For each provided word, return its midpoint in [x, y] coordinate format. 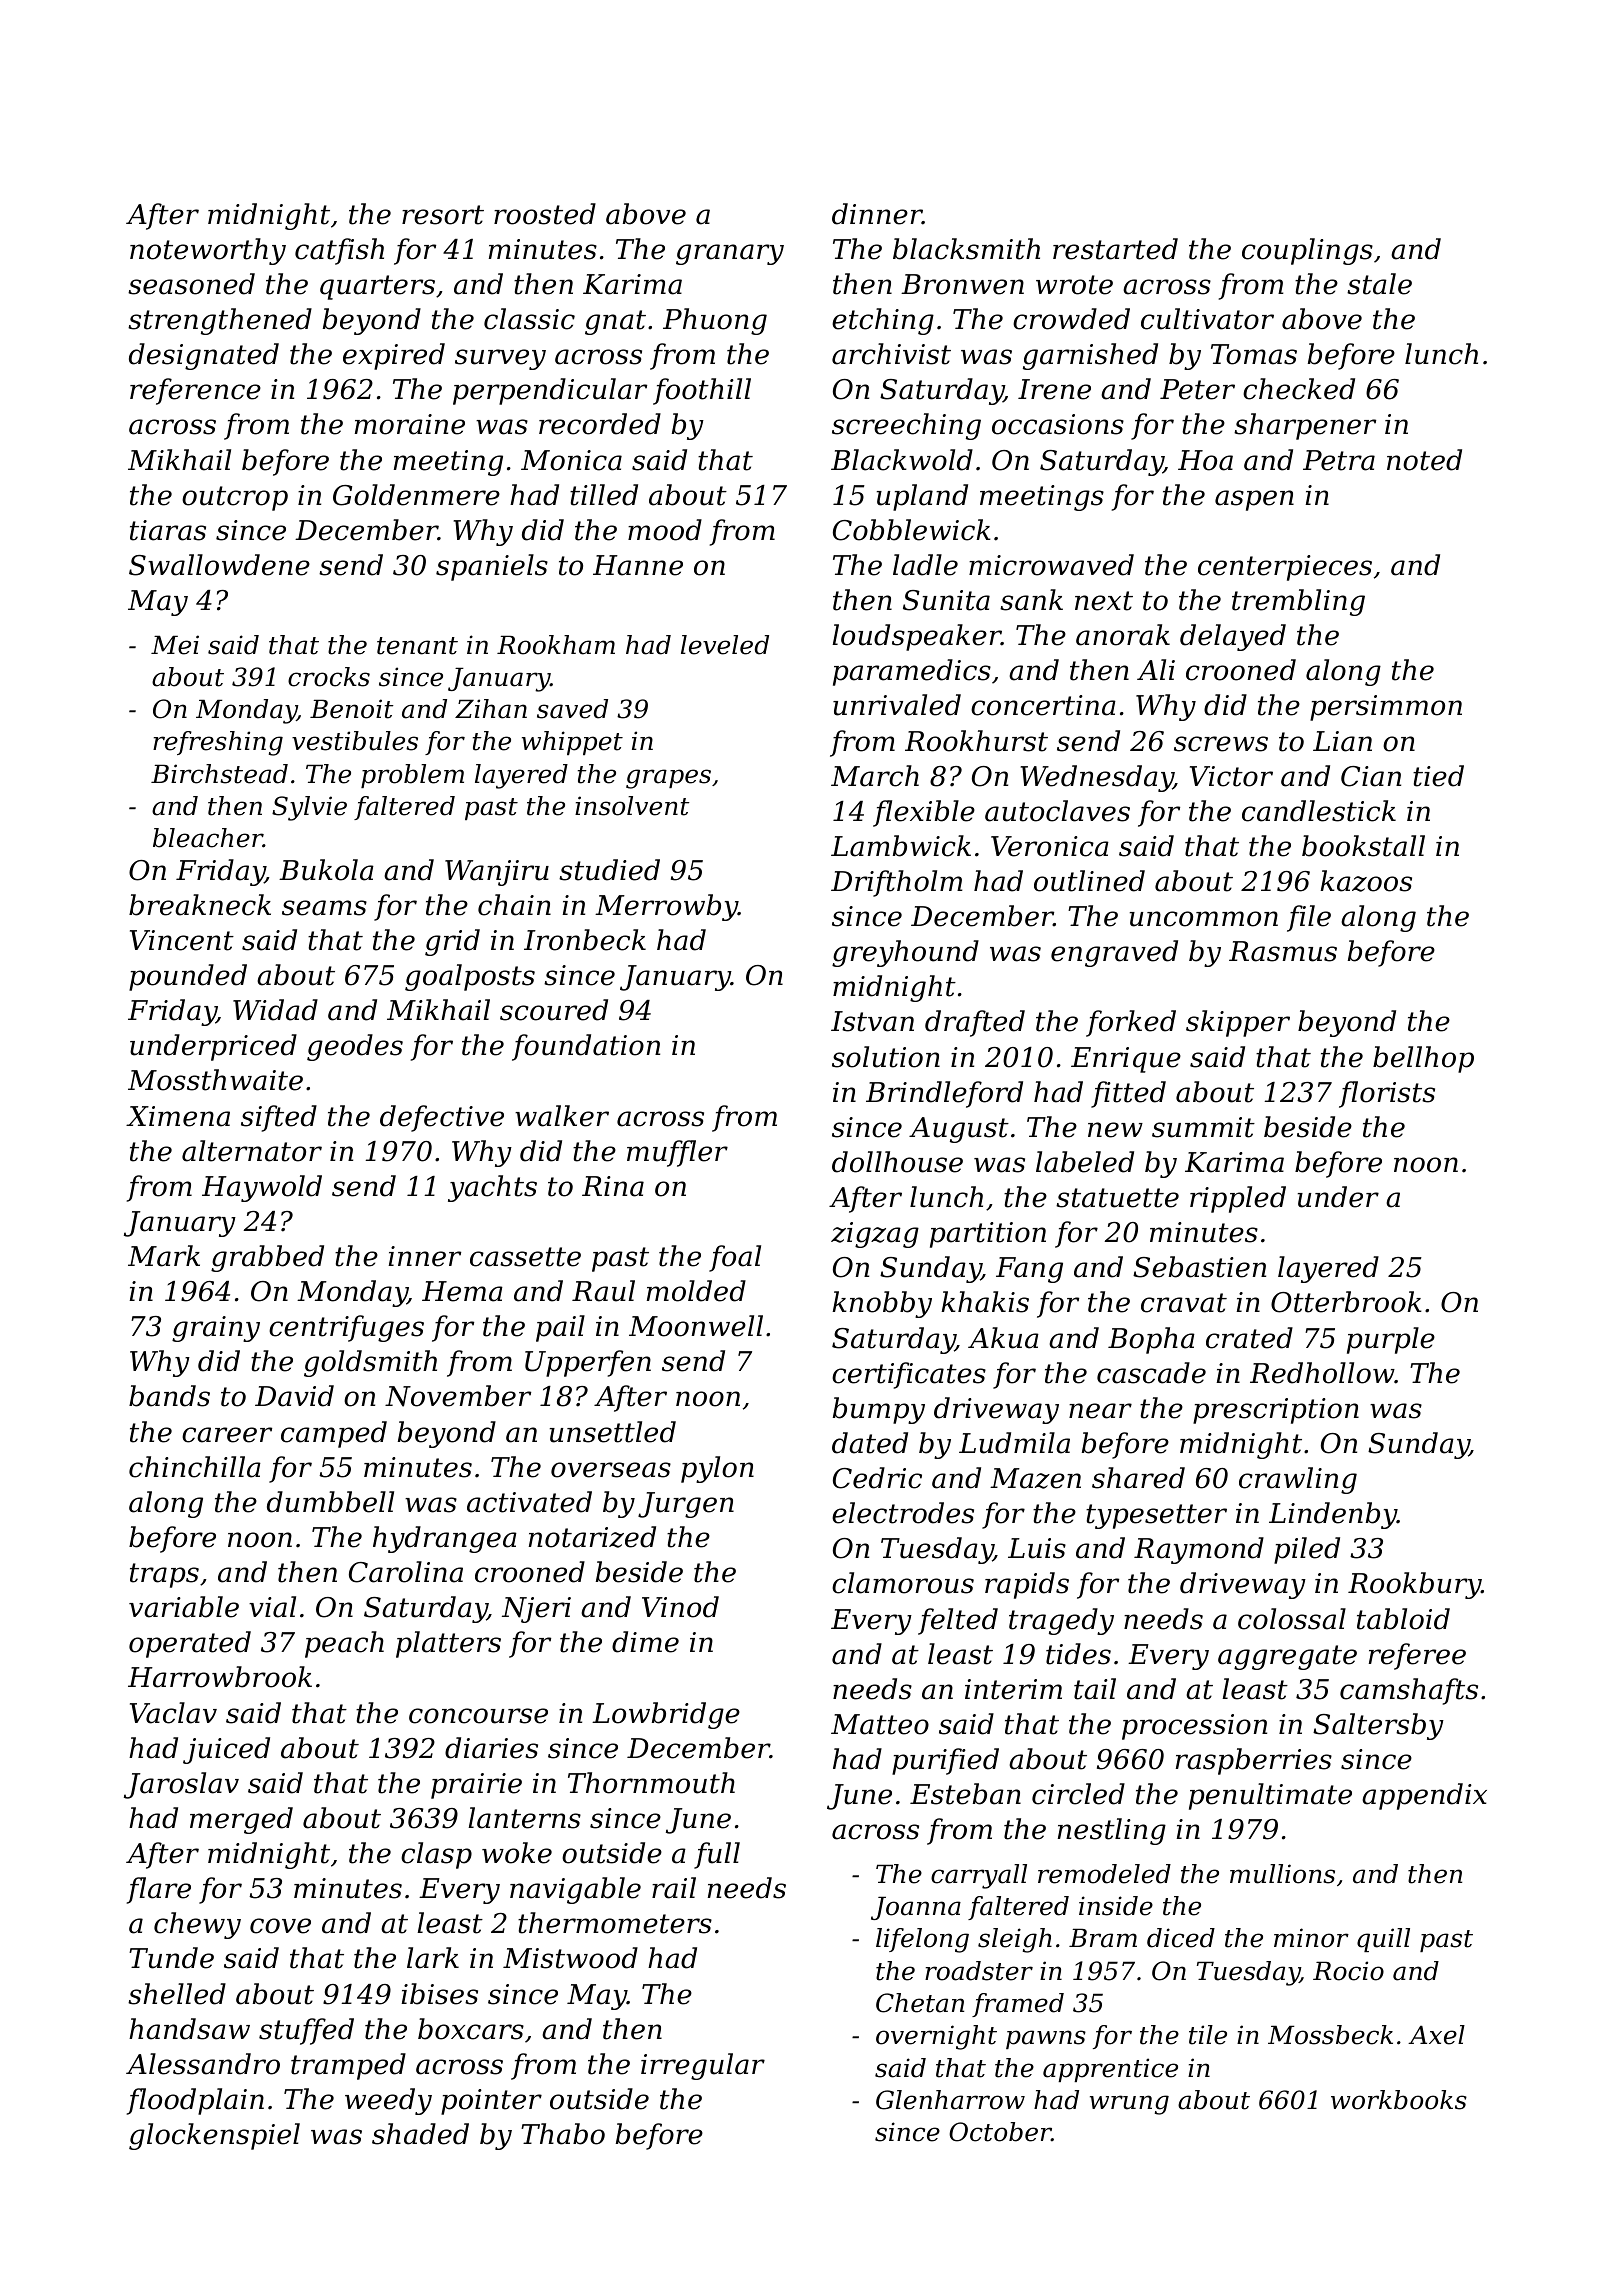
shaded [420, 2134]
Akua [1003, 1338]
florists [1387, 1094]
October [1000, 2132]
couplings [1307, 251]
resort [443, 215]
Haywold [262, 1188]
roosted [545, 214]
